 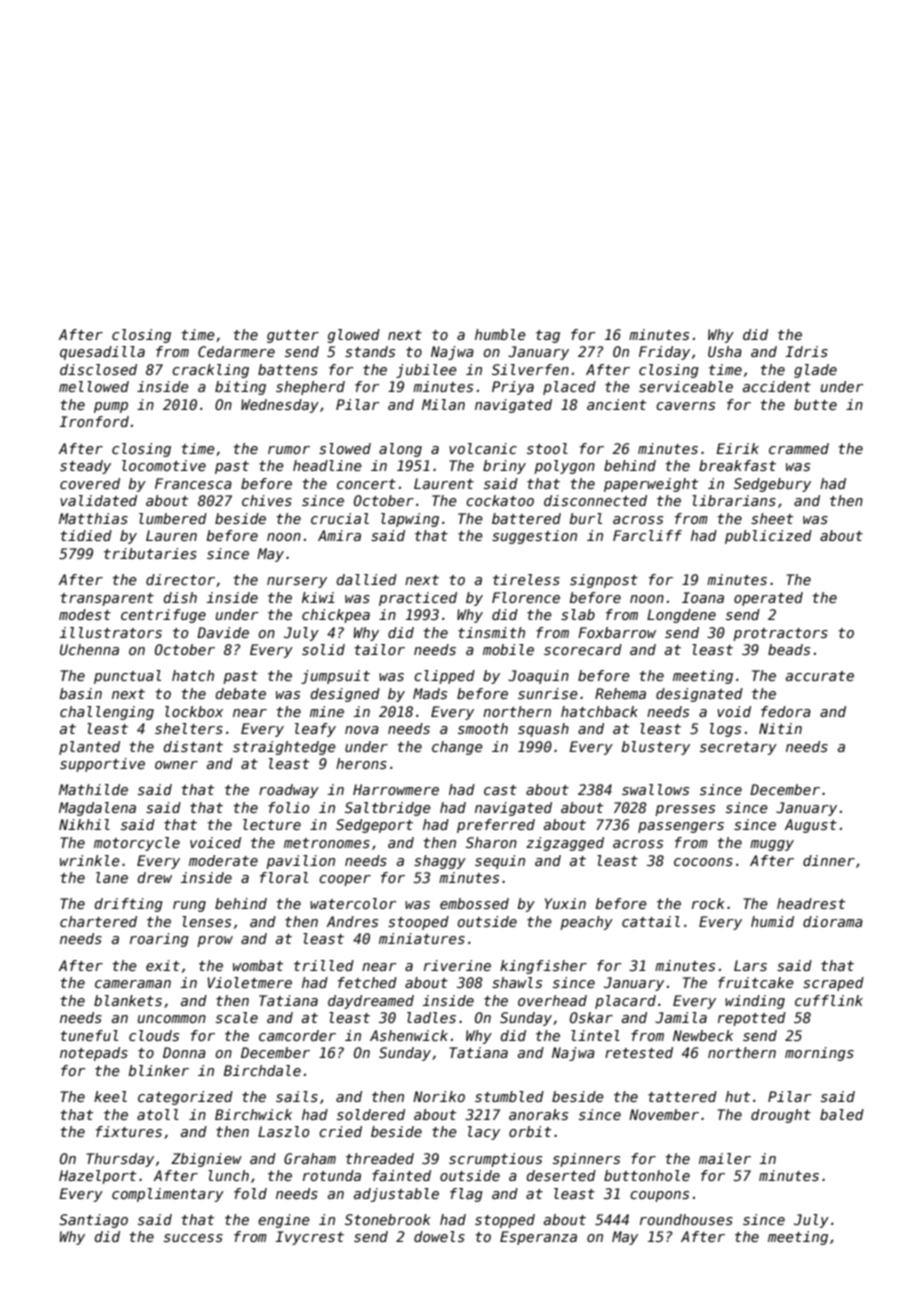 I want to click on humble, so click(x=500, y=334).
